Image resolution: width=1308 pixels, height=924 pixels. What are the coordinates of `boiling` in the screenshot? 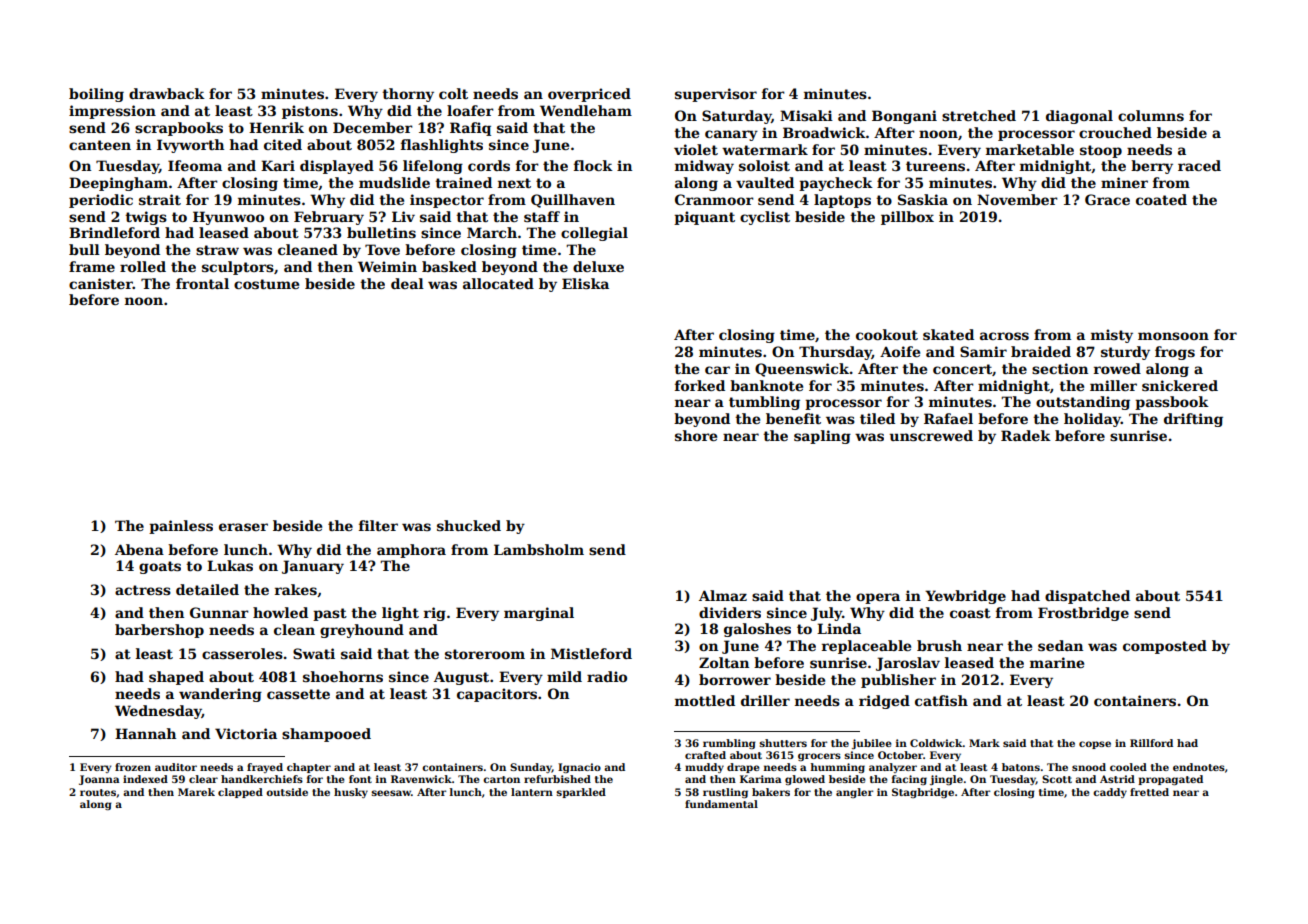 It's located at (96, 95).
